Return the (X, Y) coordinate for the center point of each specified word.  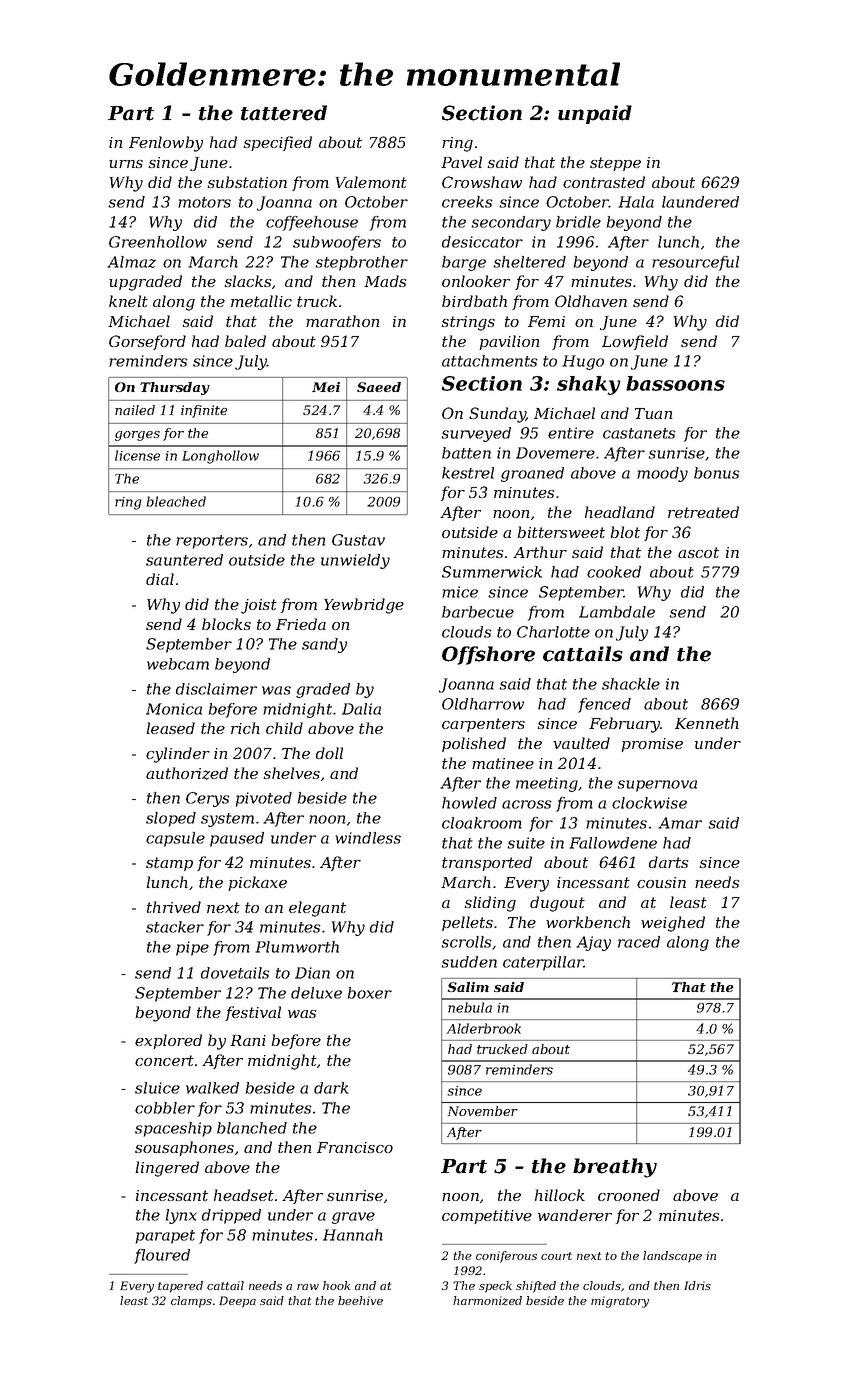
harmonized (487, 1301)
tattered (284, 113)
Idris (697, 1285)
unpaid (595, 114)
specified (278, 143)
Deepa (237, 1302)
